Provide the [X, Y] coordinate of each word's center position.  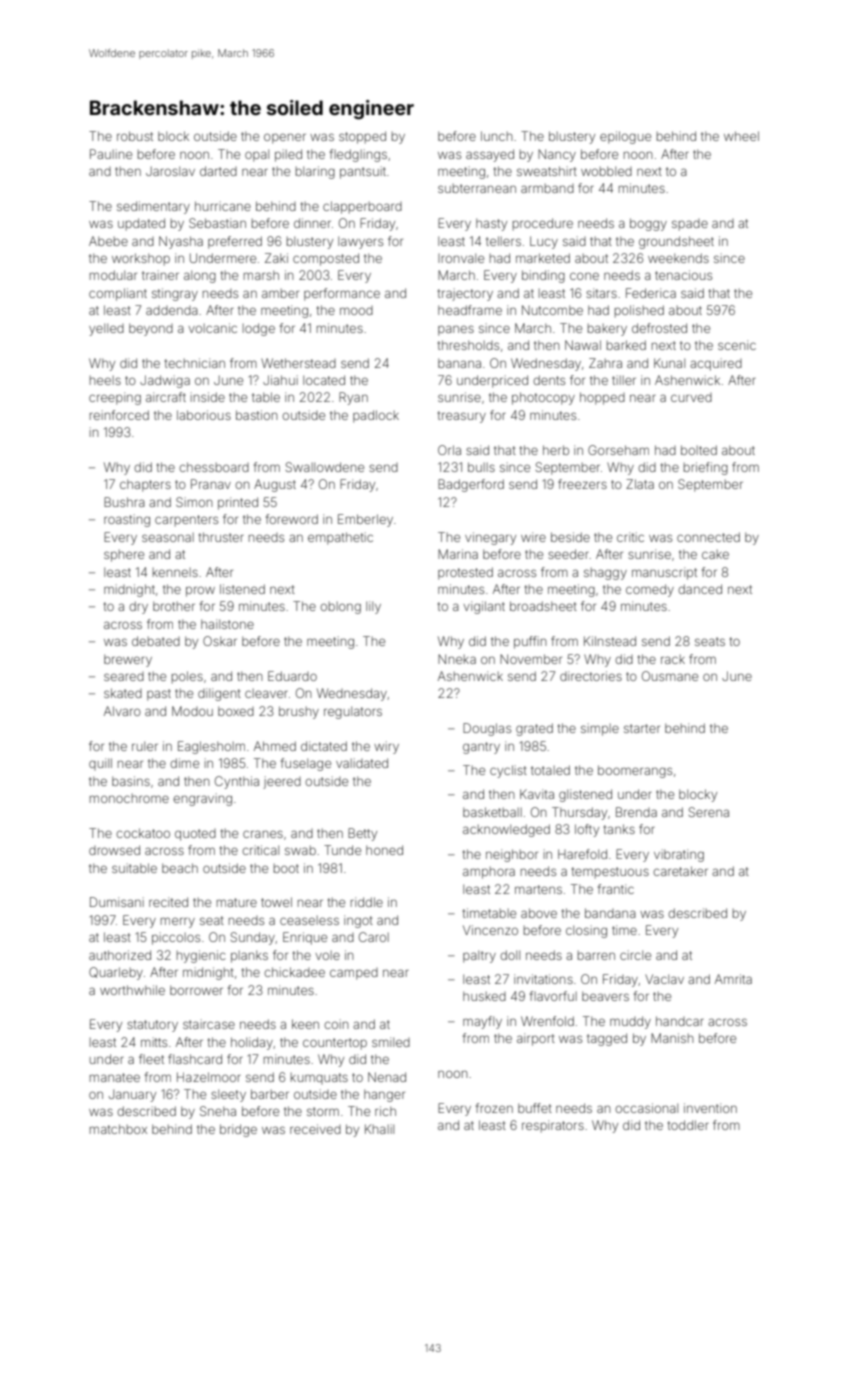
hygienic [201, 956]
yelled [106, 329]
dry [138, 607]
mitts [154, 1042]
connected [708, 537]
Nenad [387, 1077]
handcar [680, 1021]
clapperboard [362, 207]
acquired [716, 364]
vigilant [484, 607]
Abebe [108, 241]
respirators [553, 1126]
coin [336, 1024]
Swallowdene [324, 467]
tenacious [683, 275]
